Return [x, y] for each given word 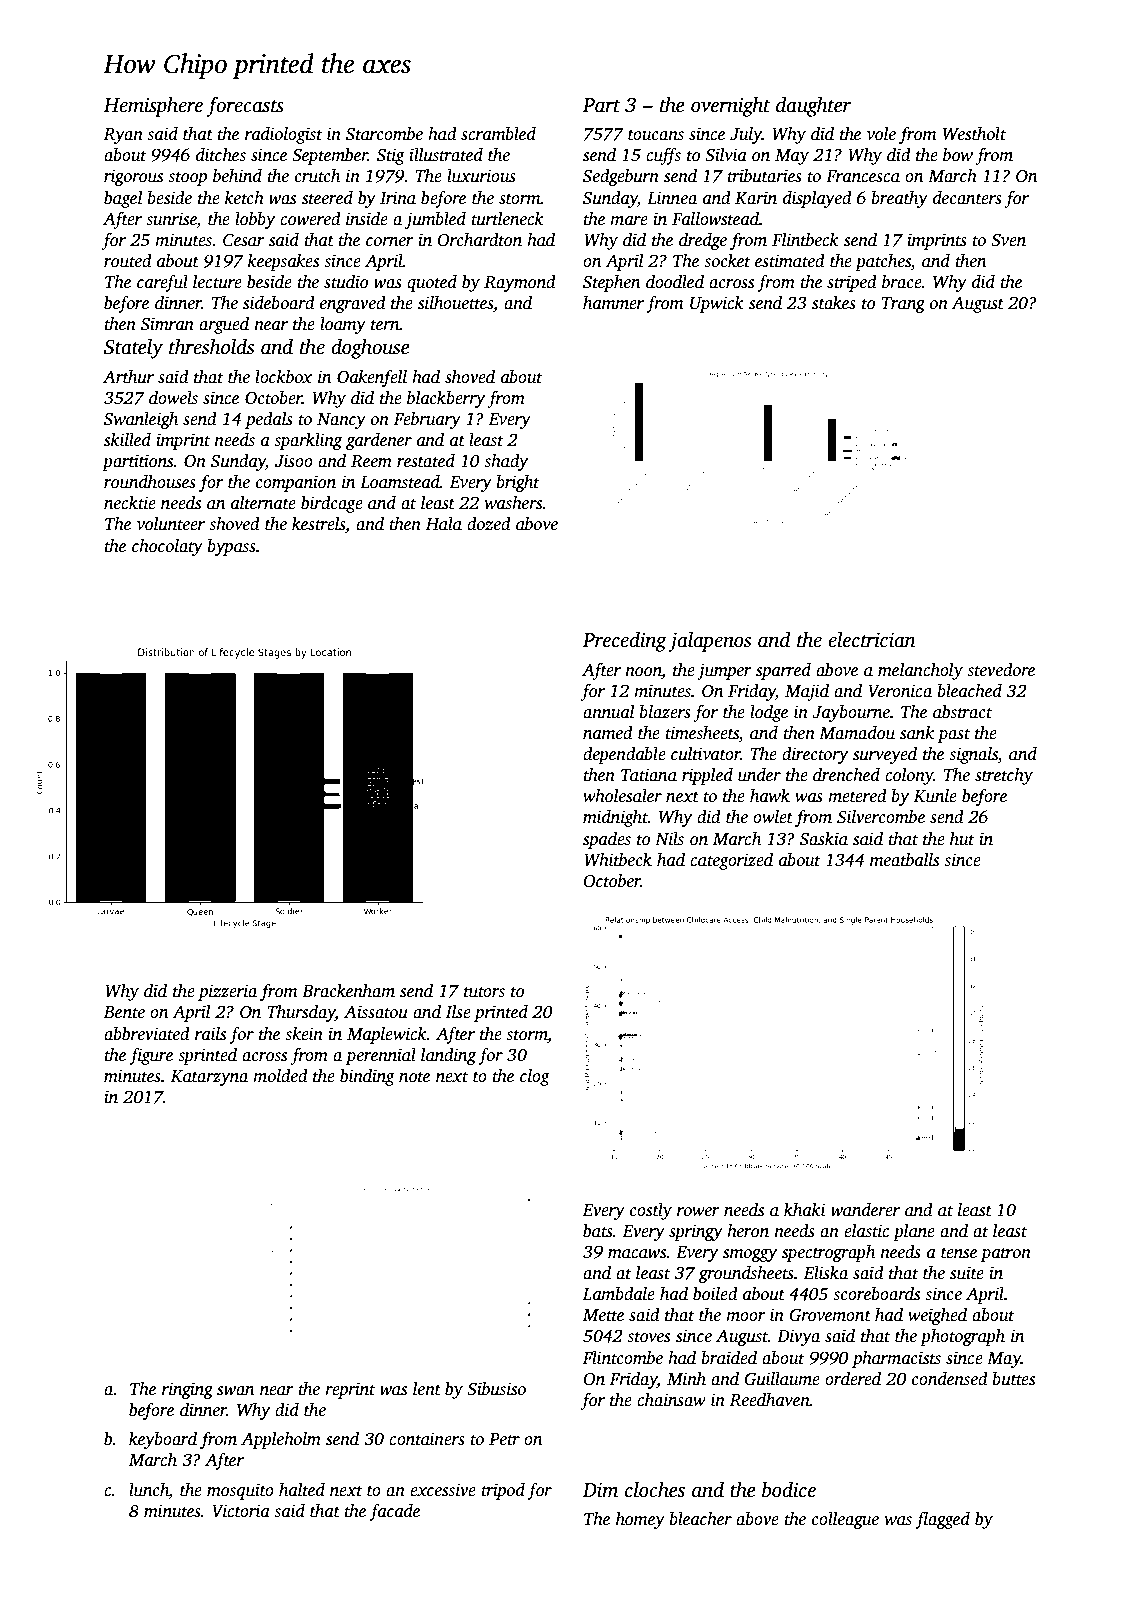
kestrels [318, 524]
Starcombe [384, 134]
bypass [232, 547]
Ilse [458, 1012]
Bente [124, 1012]
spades [607, 840]
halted [302, 1490]
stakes [834, 303]
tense [959, 1253]
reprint [350, 1390]
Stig [391, 156]
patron [1005, 1254]
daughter [813, 106]
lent [427, 1389]
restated [426, 461]
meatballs [904, 860]
